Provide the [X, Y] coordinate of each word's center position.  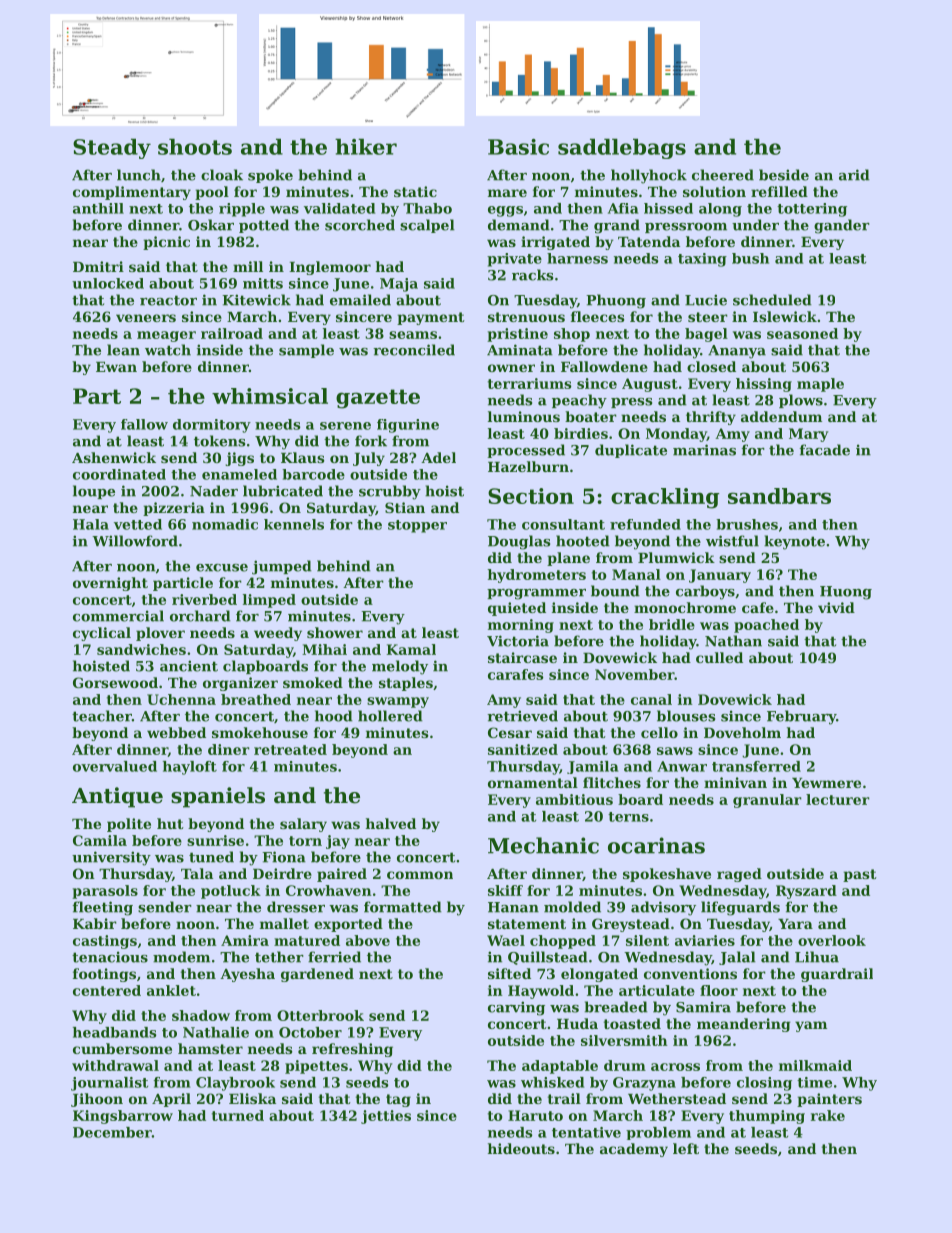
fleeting [103, 908]
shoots [195, 146]
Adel [438, 457]
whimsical [270, 396]
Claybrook [235, 1084]
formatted [403, 907]
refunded [645, 524]
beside [784, 175]
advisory [663, 908]
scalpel [427, 226]
